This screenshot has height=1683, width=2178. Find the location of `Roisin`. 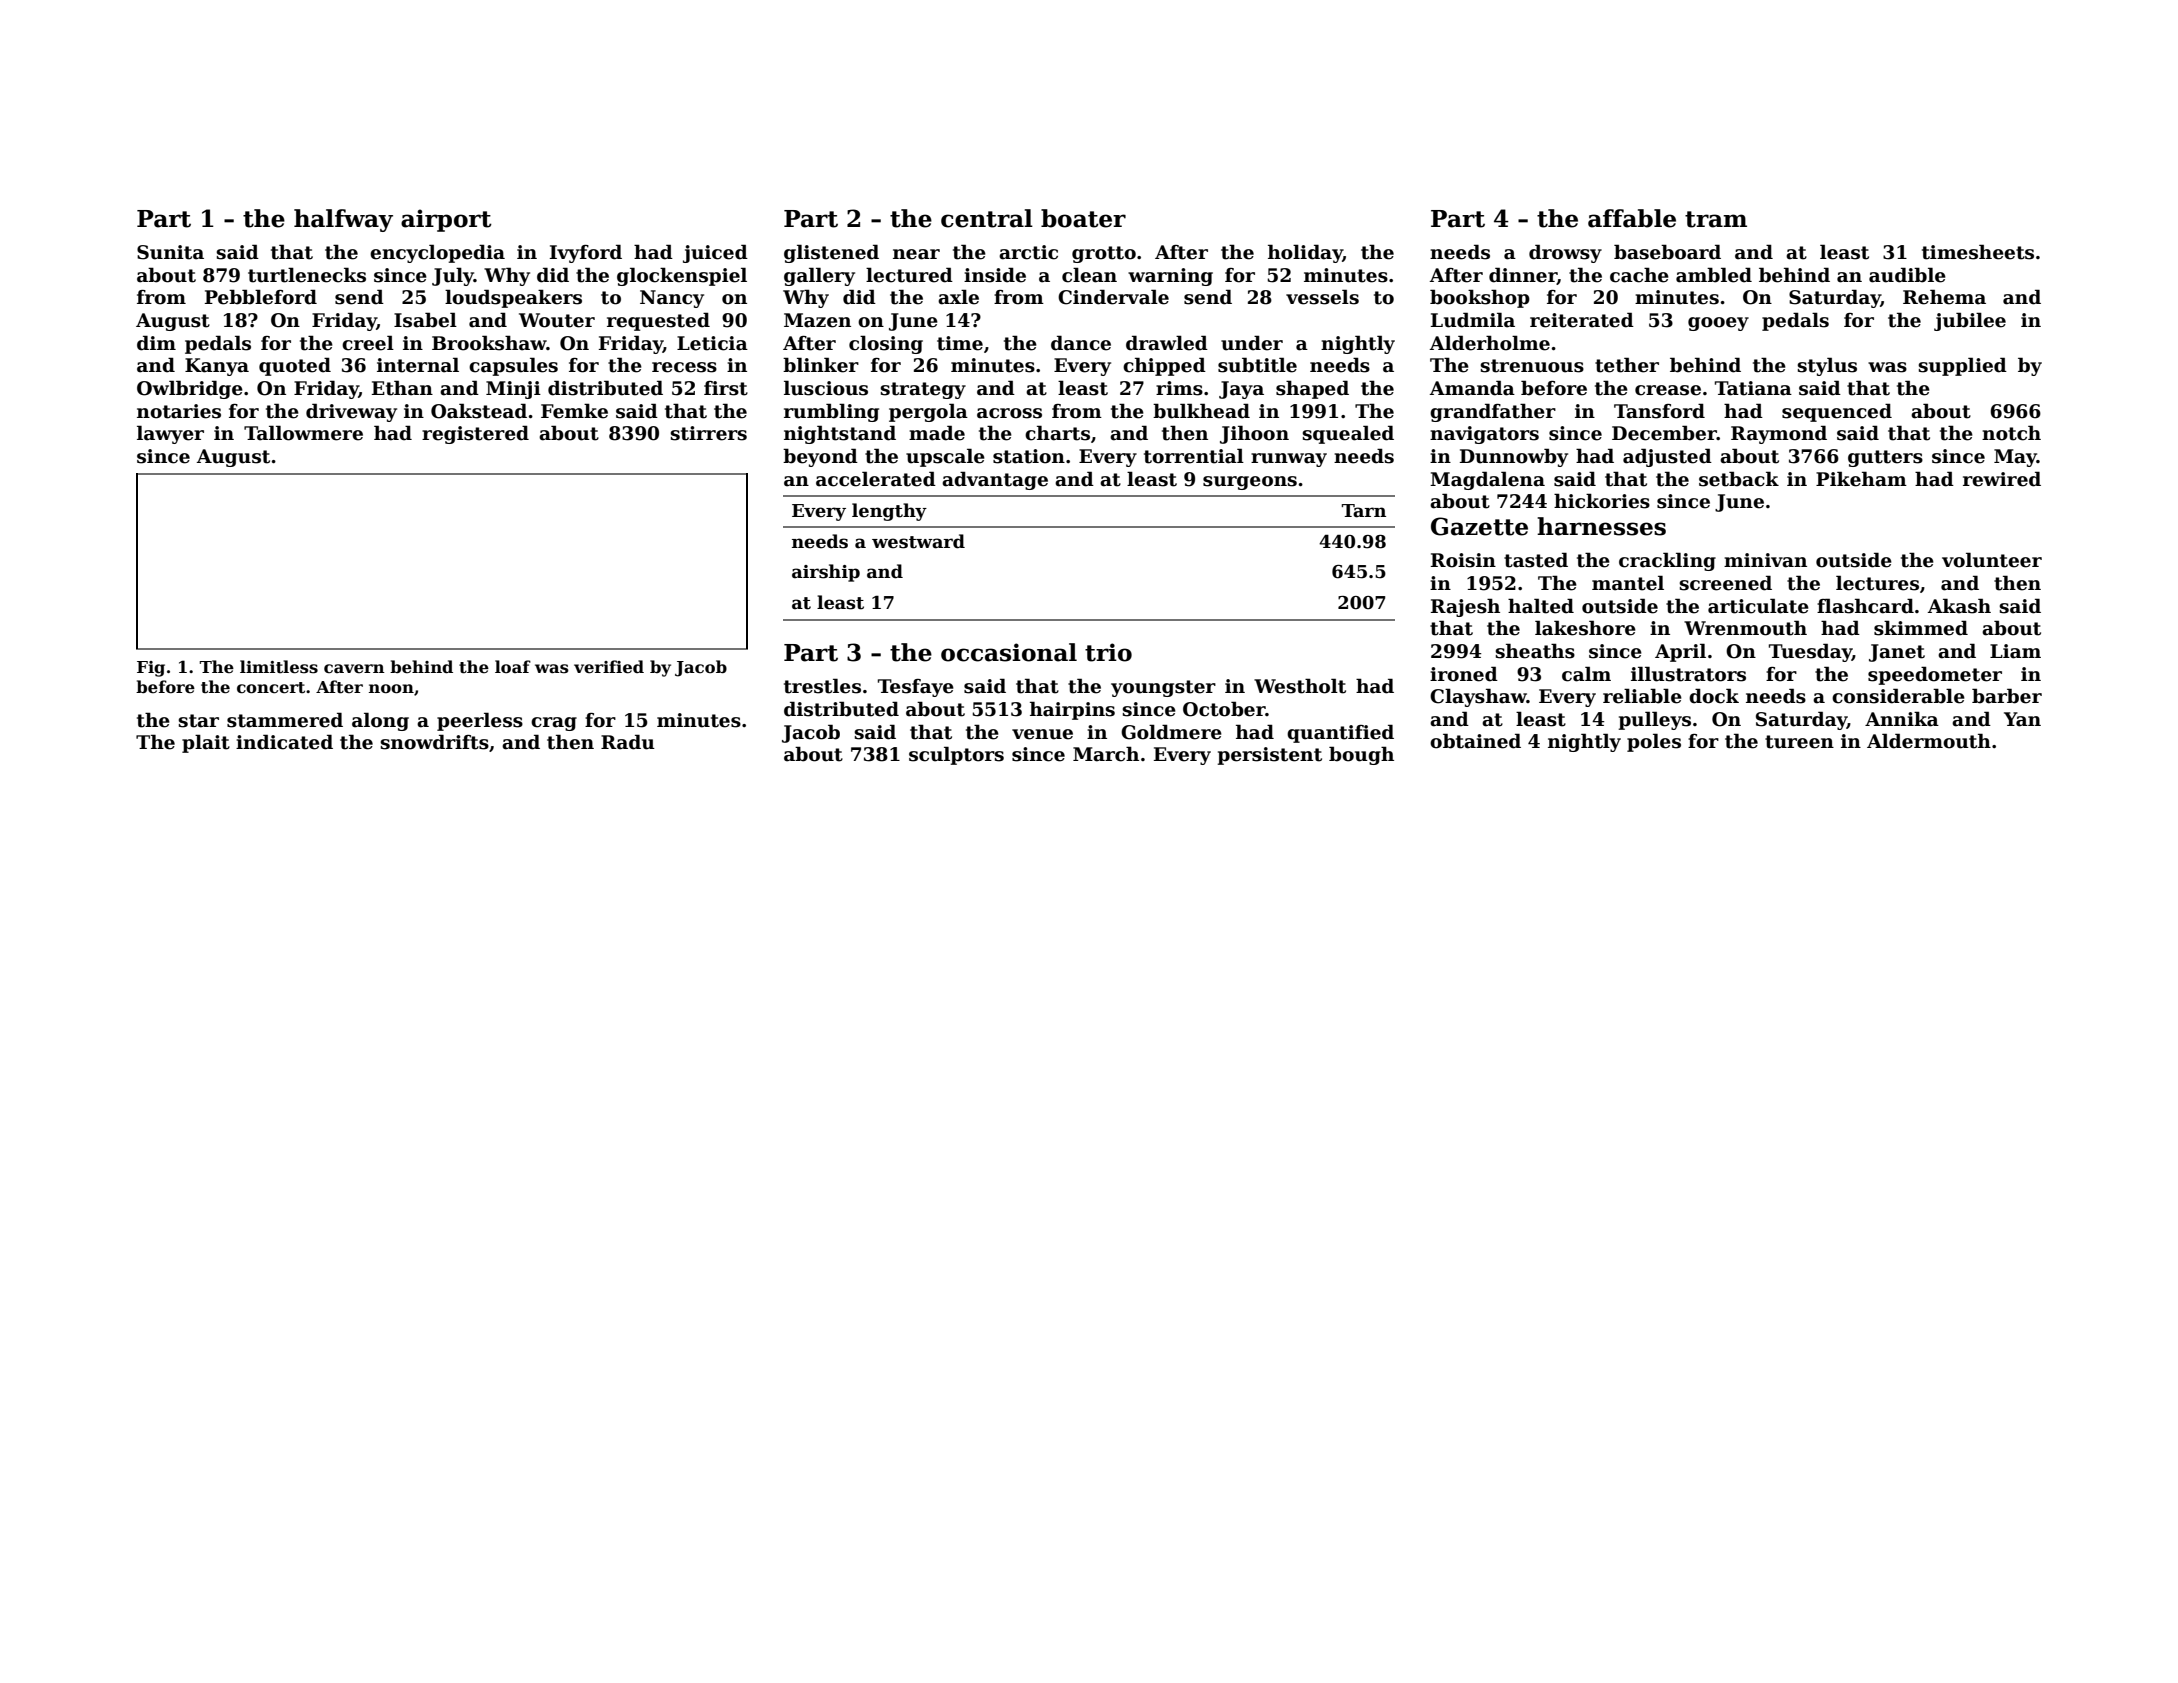

Roisin is located at coordinates (1463, 560).
